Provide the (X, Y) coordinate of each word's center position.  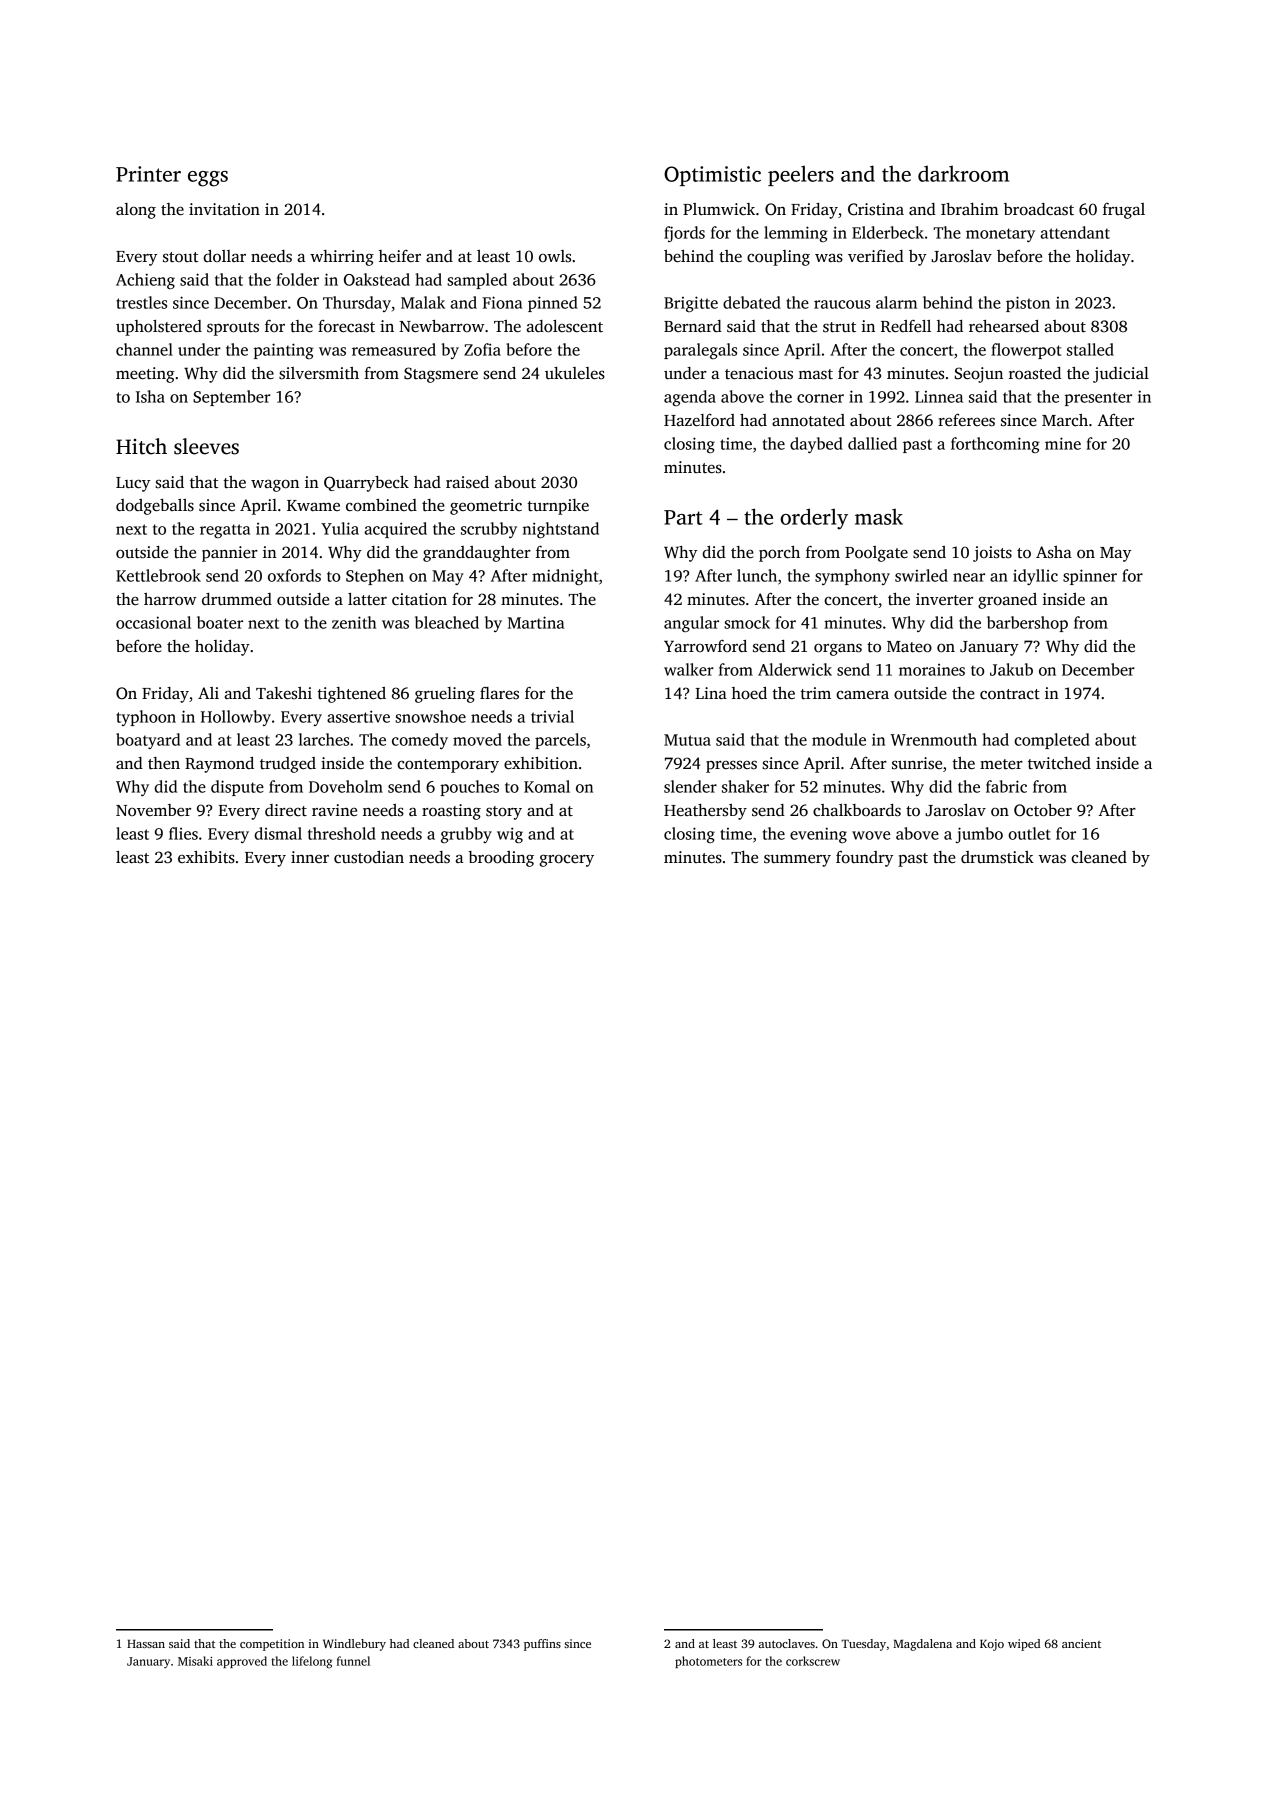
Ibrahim (970, 209)
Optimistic (712, 176)
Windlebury (354, 1645)
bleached (447, 622)
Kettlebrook (158, 575)
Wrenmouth (933, 739)
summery (797, 860)
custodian (369, 857)
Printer (148, 174)
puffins (542, 1645)
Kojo (992, 1645)
